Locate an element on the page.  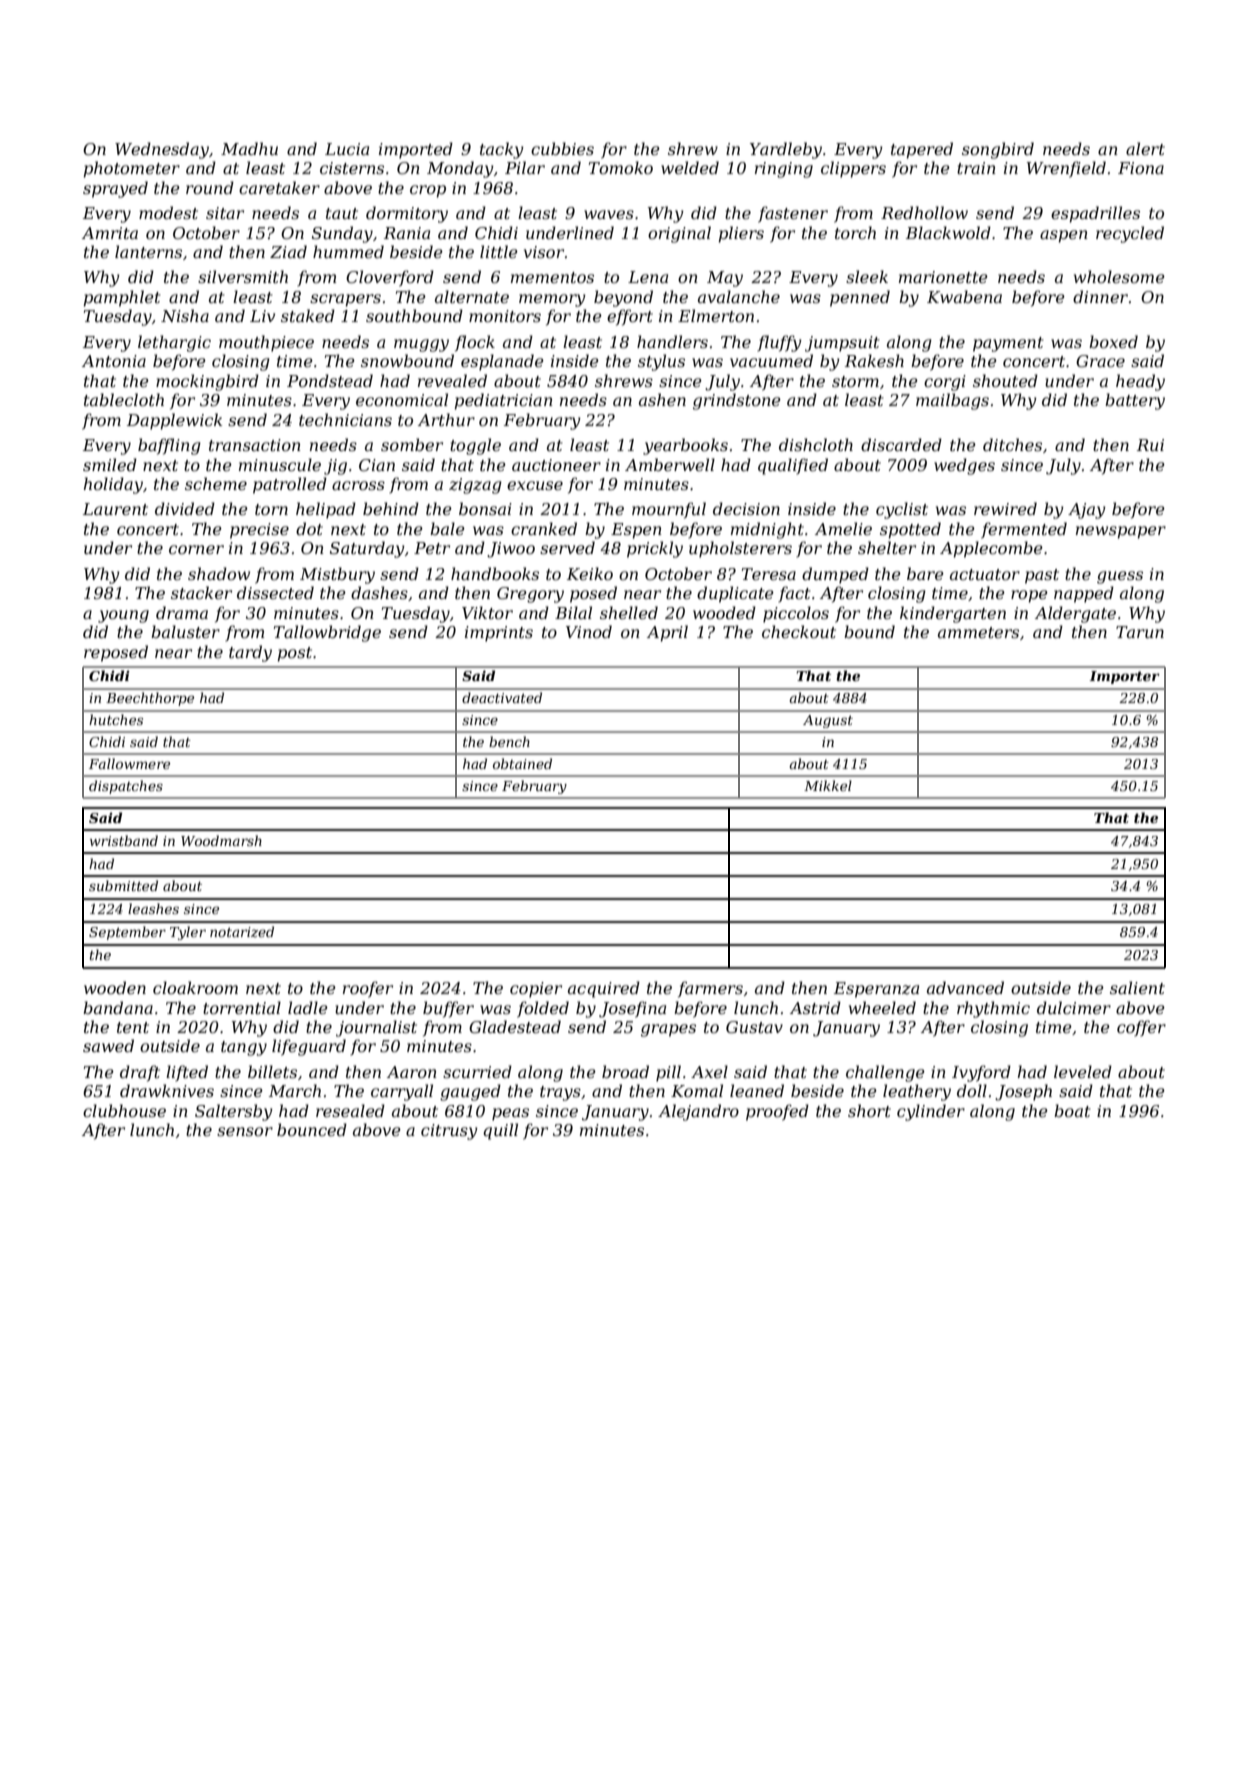
imprints is located at coordinates (499, 634).
